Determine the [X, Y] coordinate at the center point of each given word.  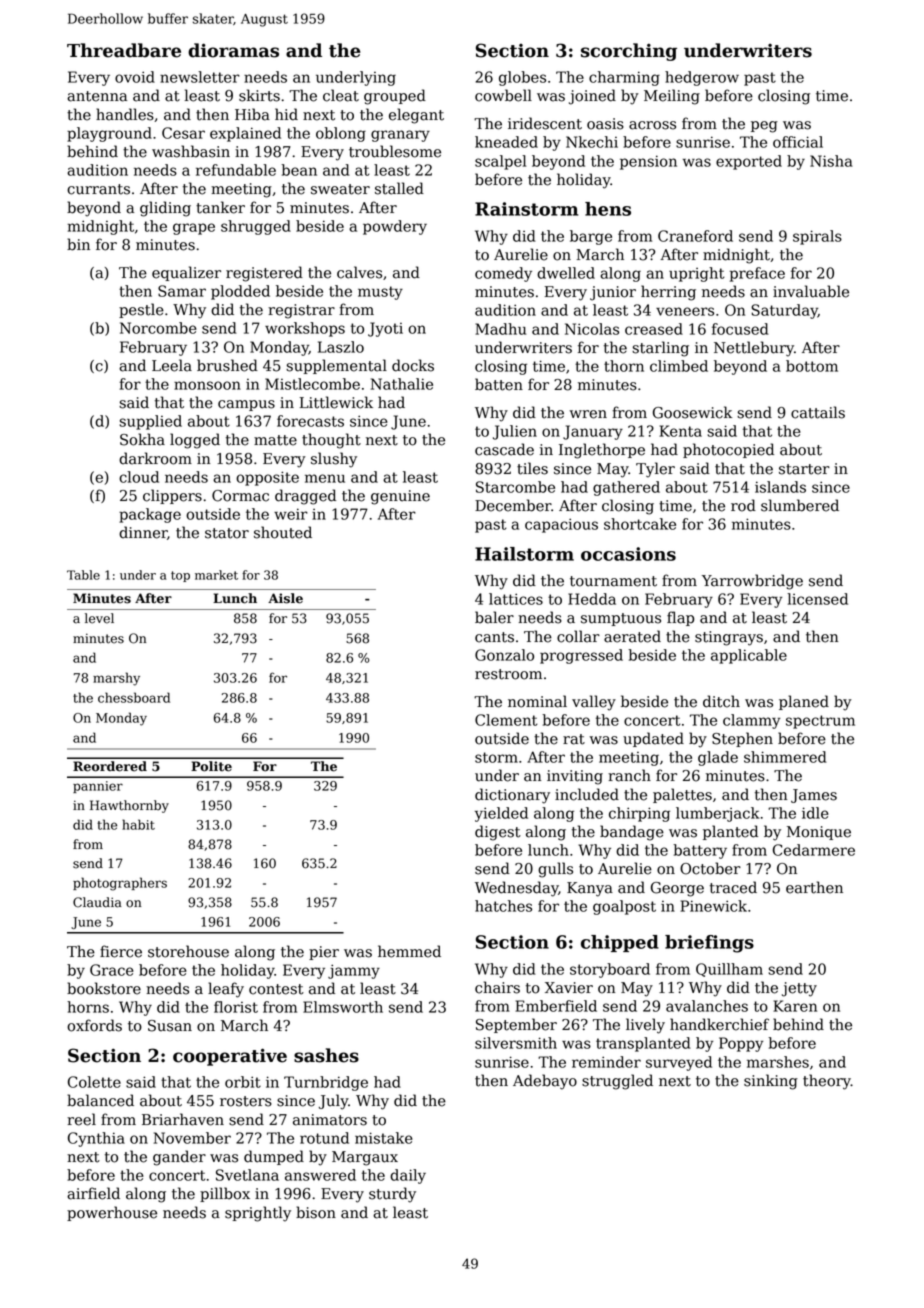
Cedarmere [814, 850]
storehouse [188, 951]
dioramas [233, 50]
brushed [227, 365]
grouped [395, 97]
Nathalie [402, 384]
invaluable [811, 291]
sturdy [392, 1195]
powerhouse [112, 1213]
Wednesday [516, 889]
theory [827, 1082]
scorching [629, 52]
